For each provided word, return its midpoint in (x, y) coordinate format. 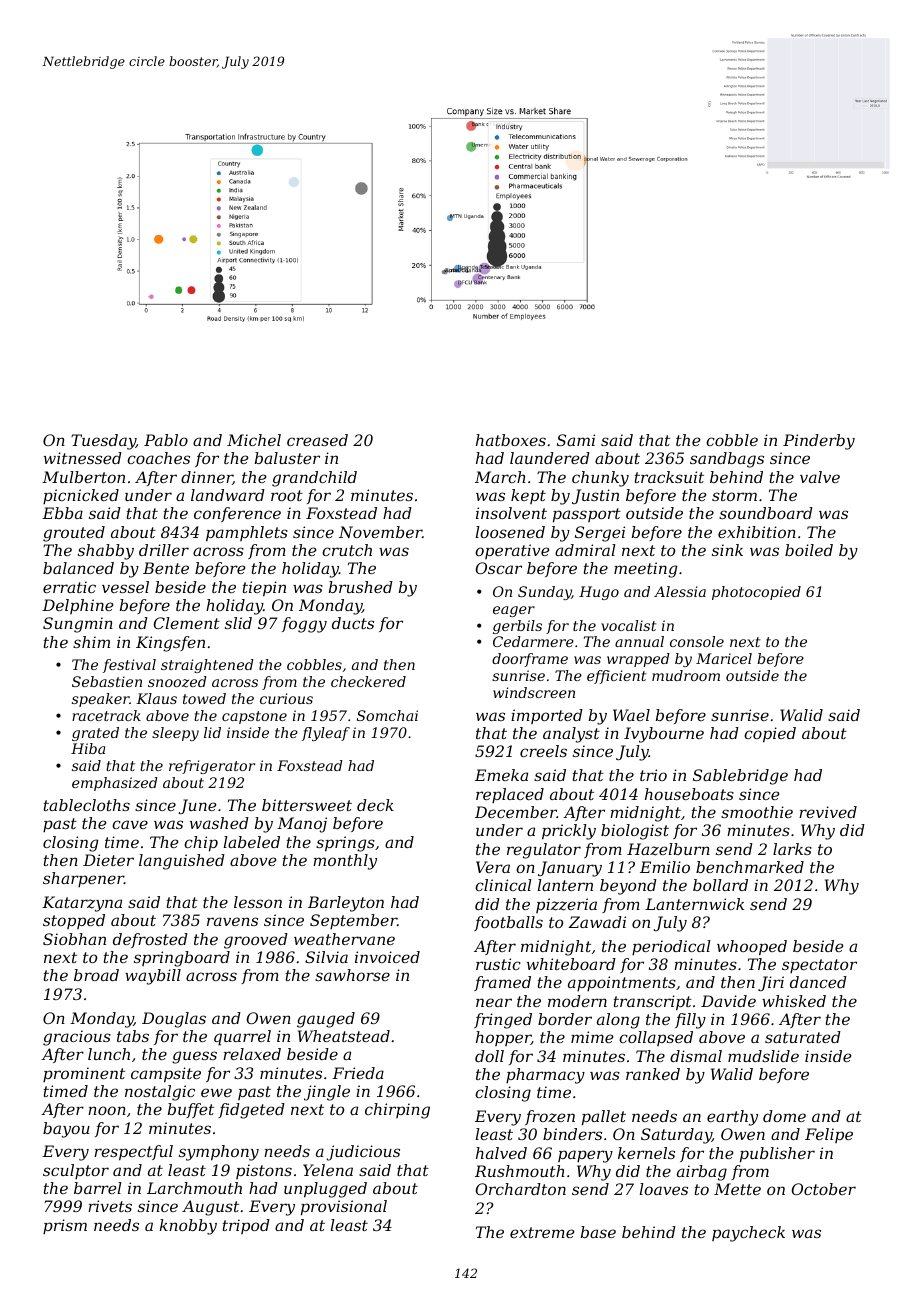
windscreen (534, 692)
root (287, 495)
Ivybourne (664, 735)
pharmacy (545, 1076)
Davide (728, 1001)
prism (65, 1226)
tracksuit (669, 477)
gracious (77, 1038)
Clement (187, 623)
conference (237, 514)
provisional (344, 1208)
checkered (368, 681)
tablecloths (87, 805)
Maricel (724, 658)
